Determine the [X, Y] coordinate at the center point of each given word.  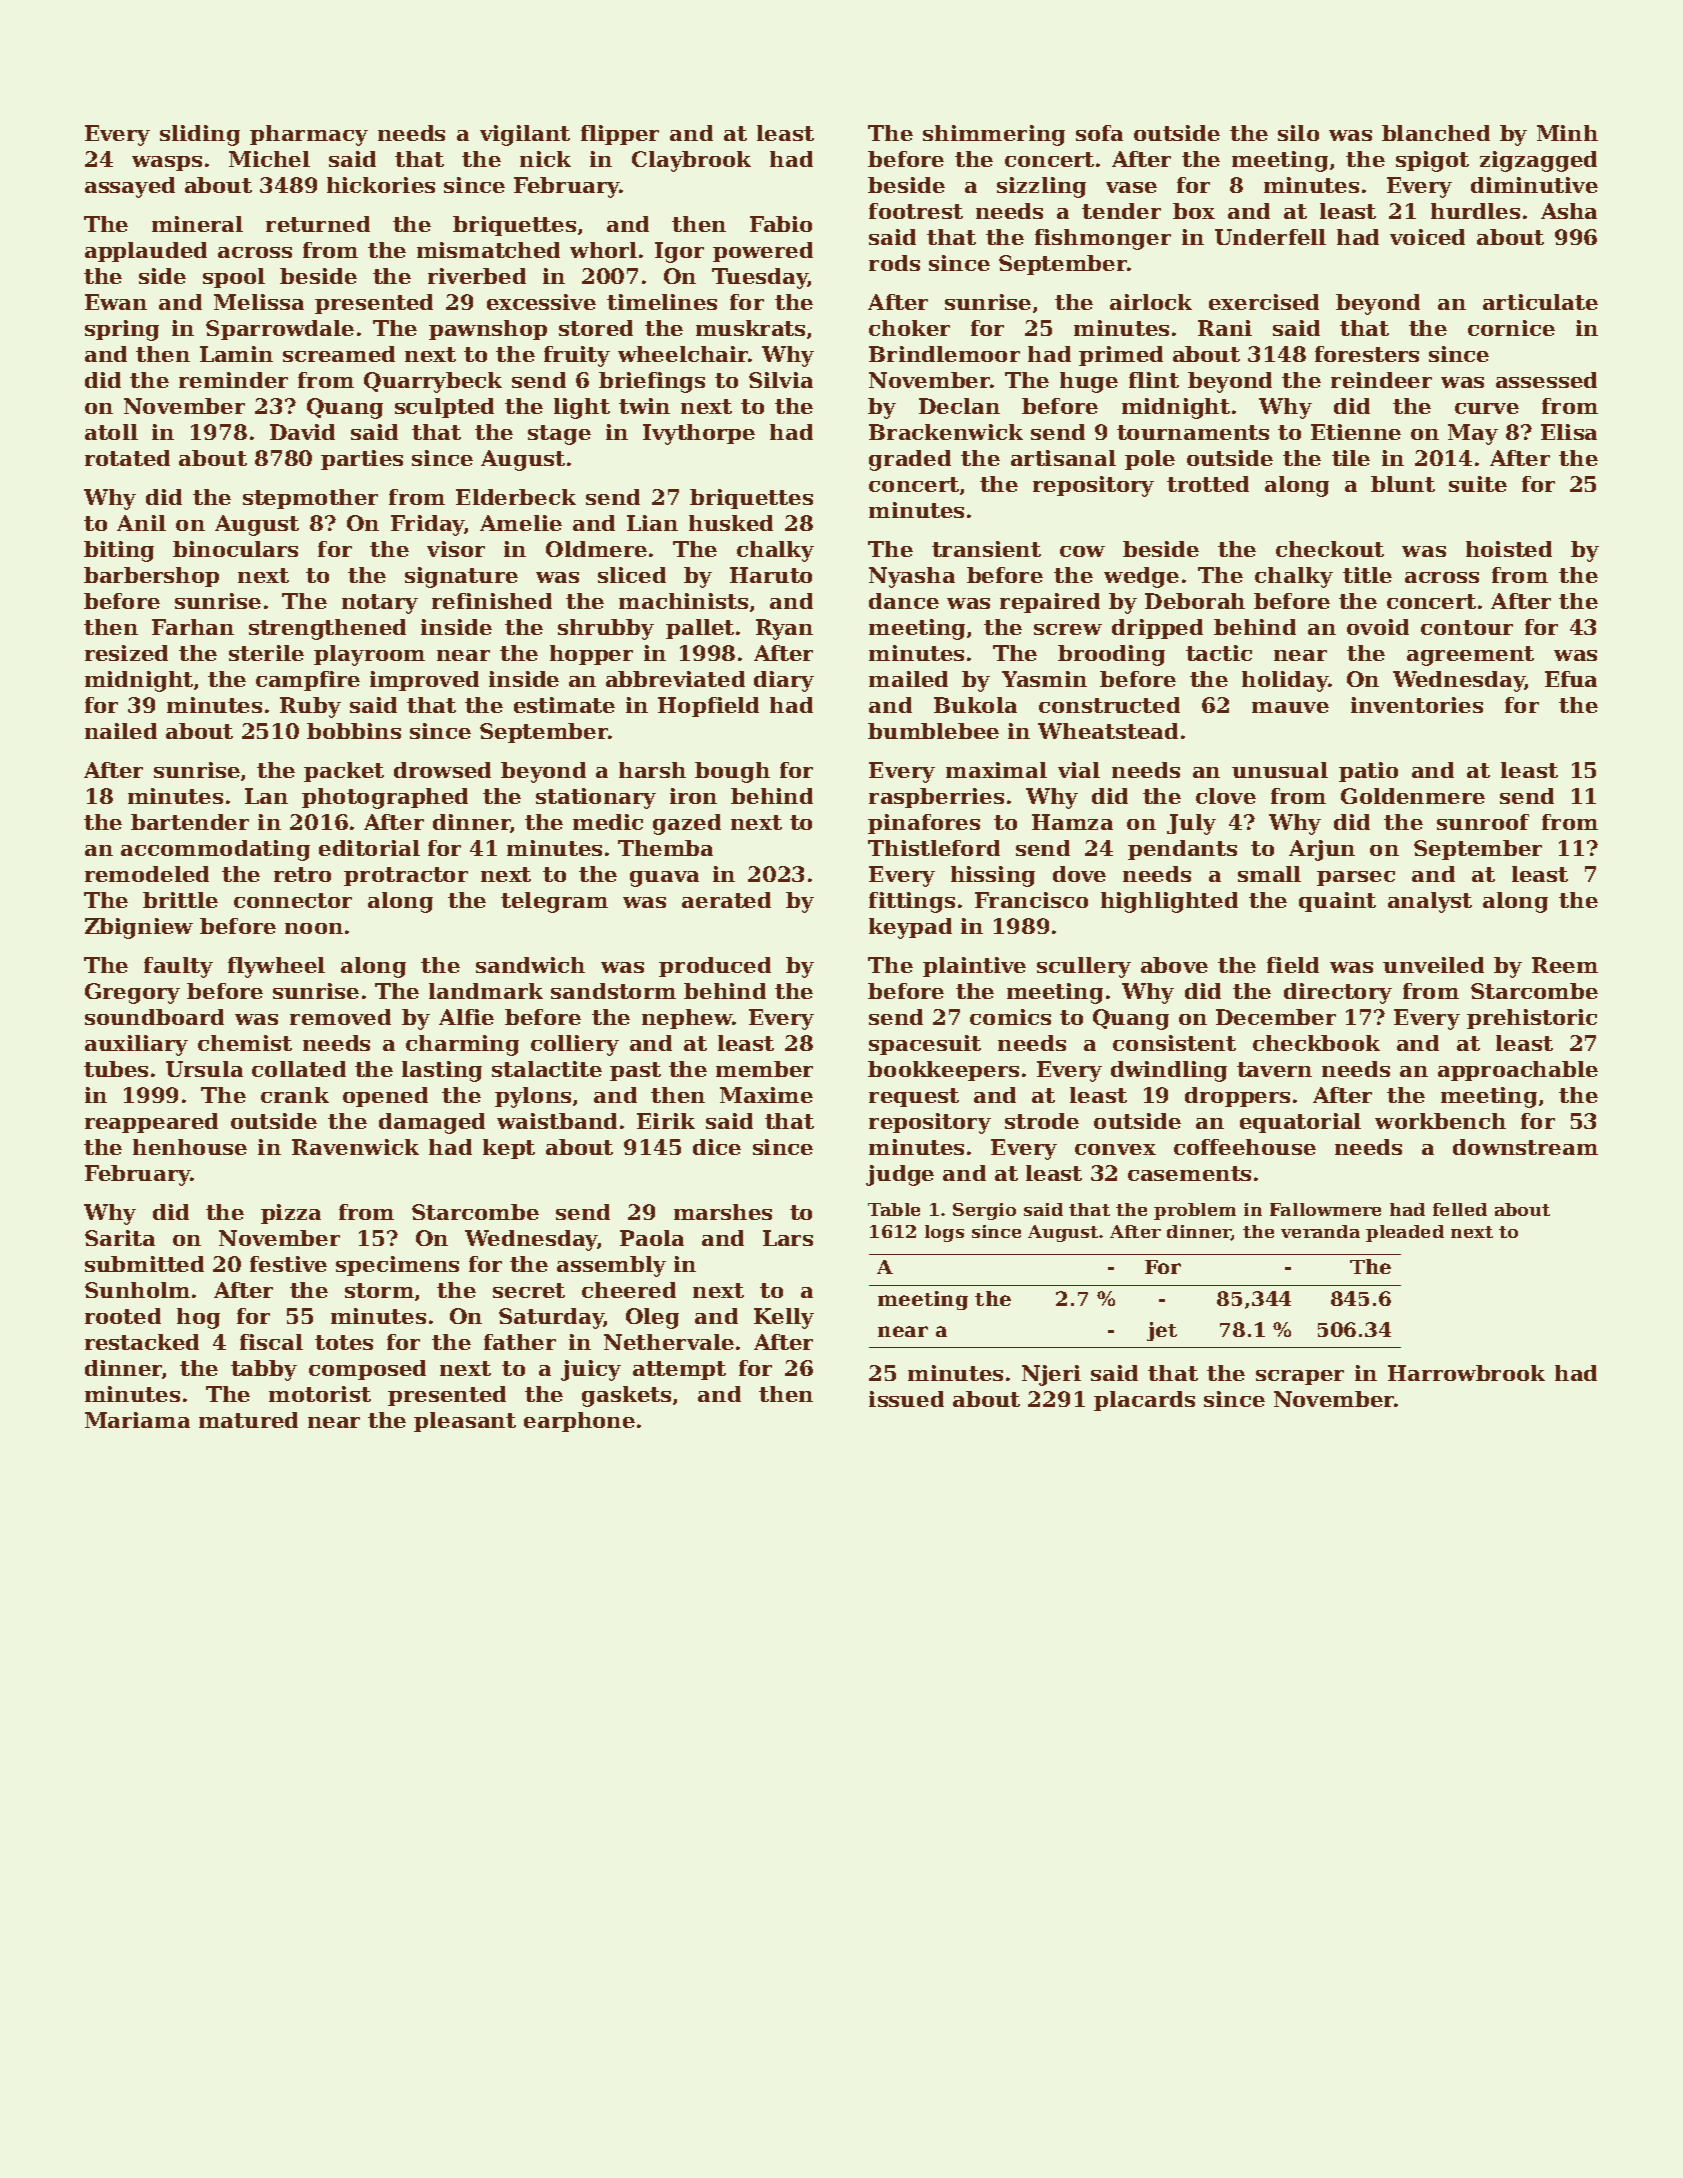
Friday [428, 525]
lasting [442, 1071]
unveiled [1433, 965]
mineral [197, 224]
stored [596, 328]
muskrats [750, 328]
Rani [1225, 328]
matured [248, 1420]
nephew [687, 1019]
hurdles [1475, 211]
